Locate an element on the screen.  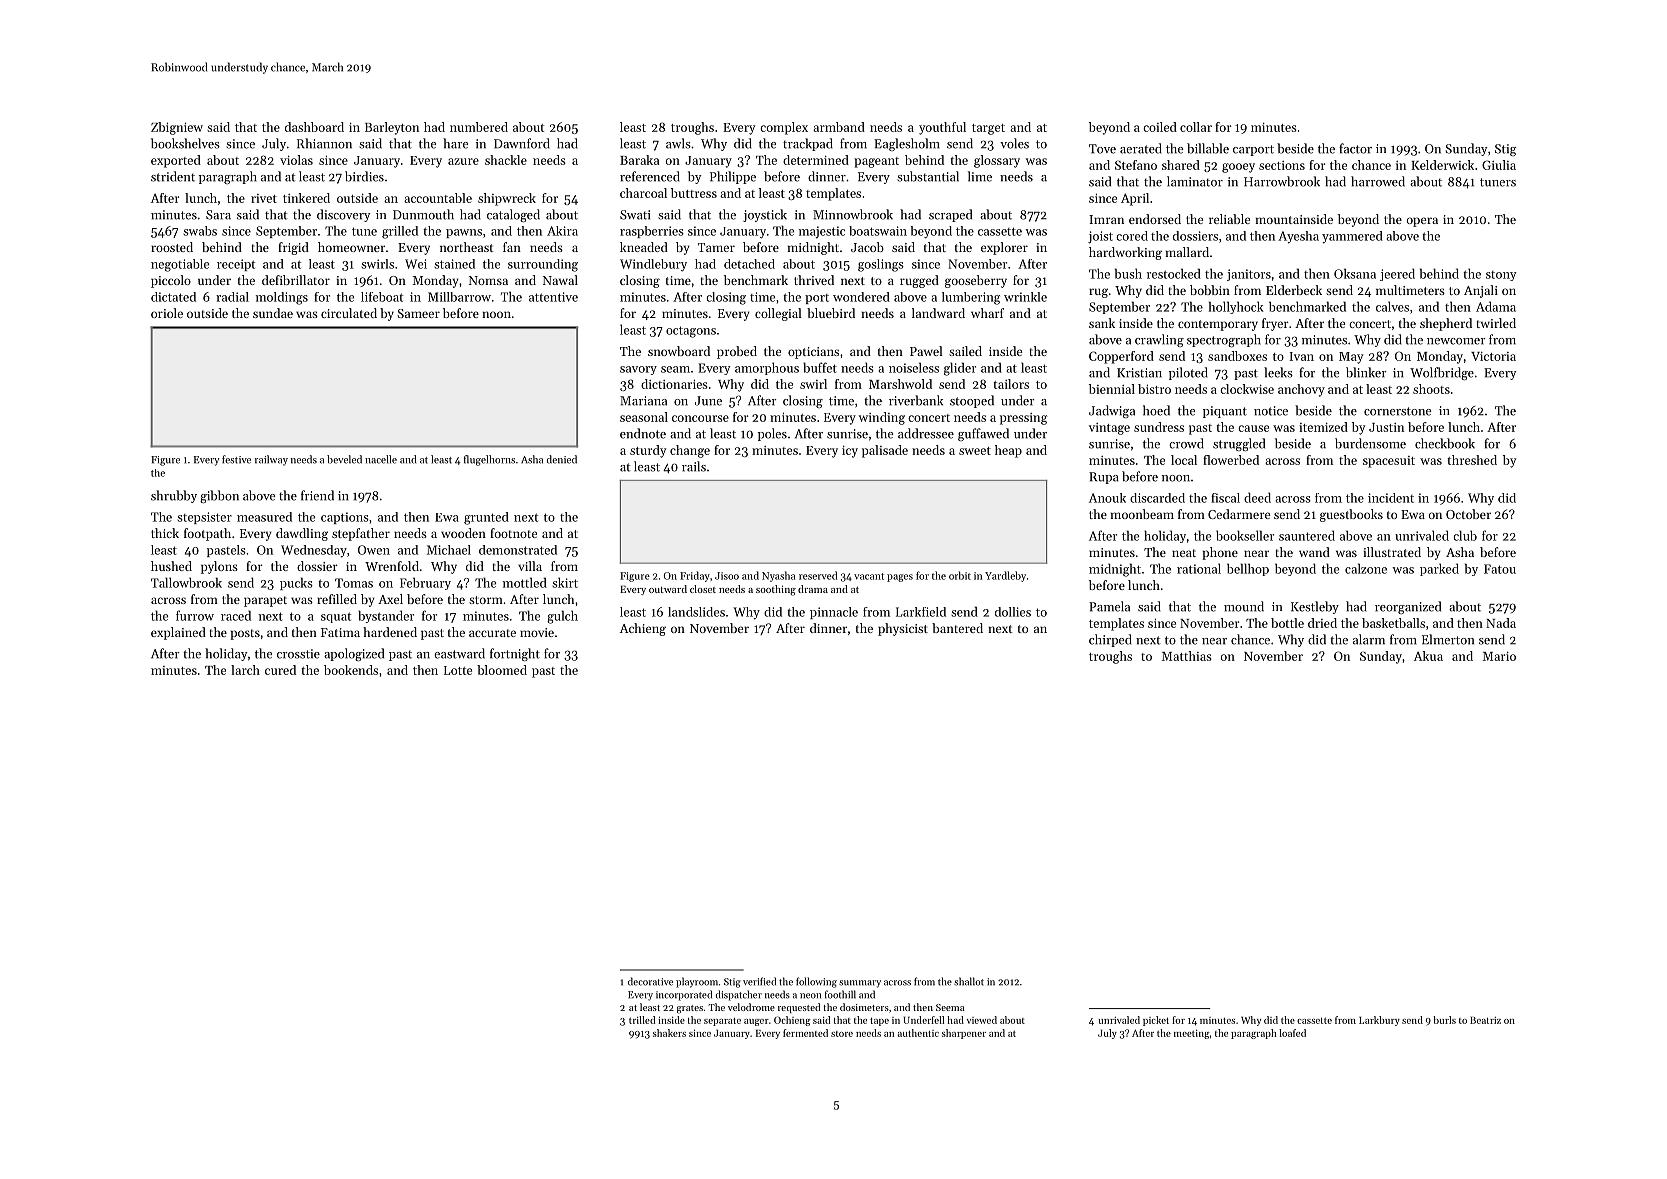
following is located at coordinates (816, 982).
